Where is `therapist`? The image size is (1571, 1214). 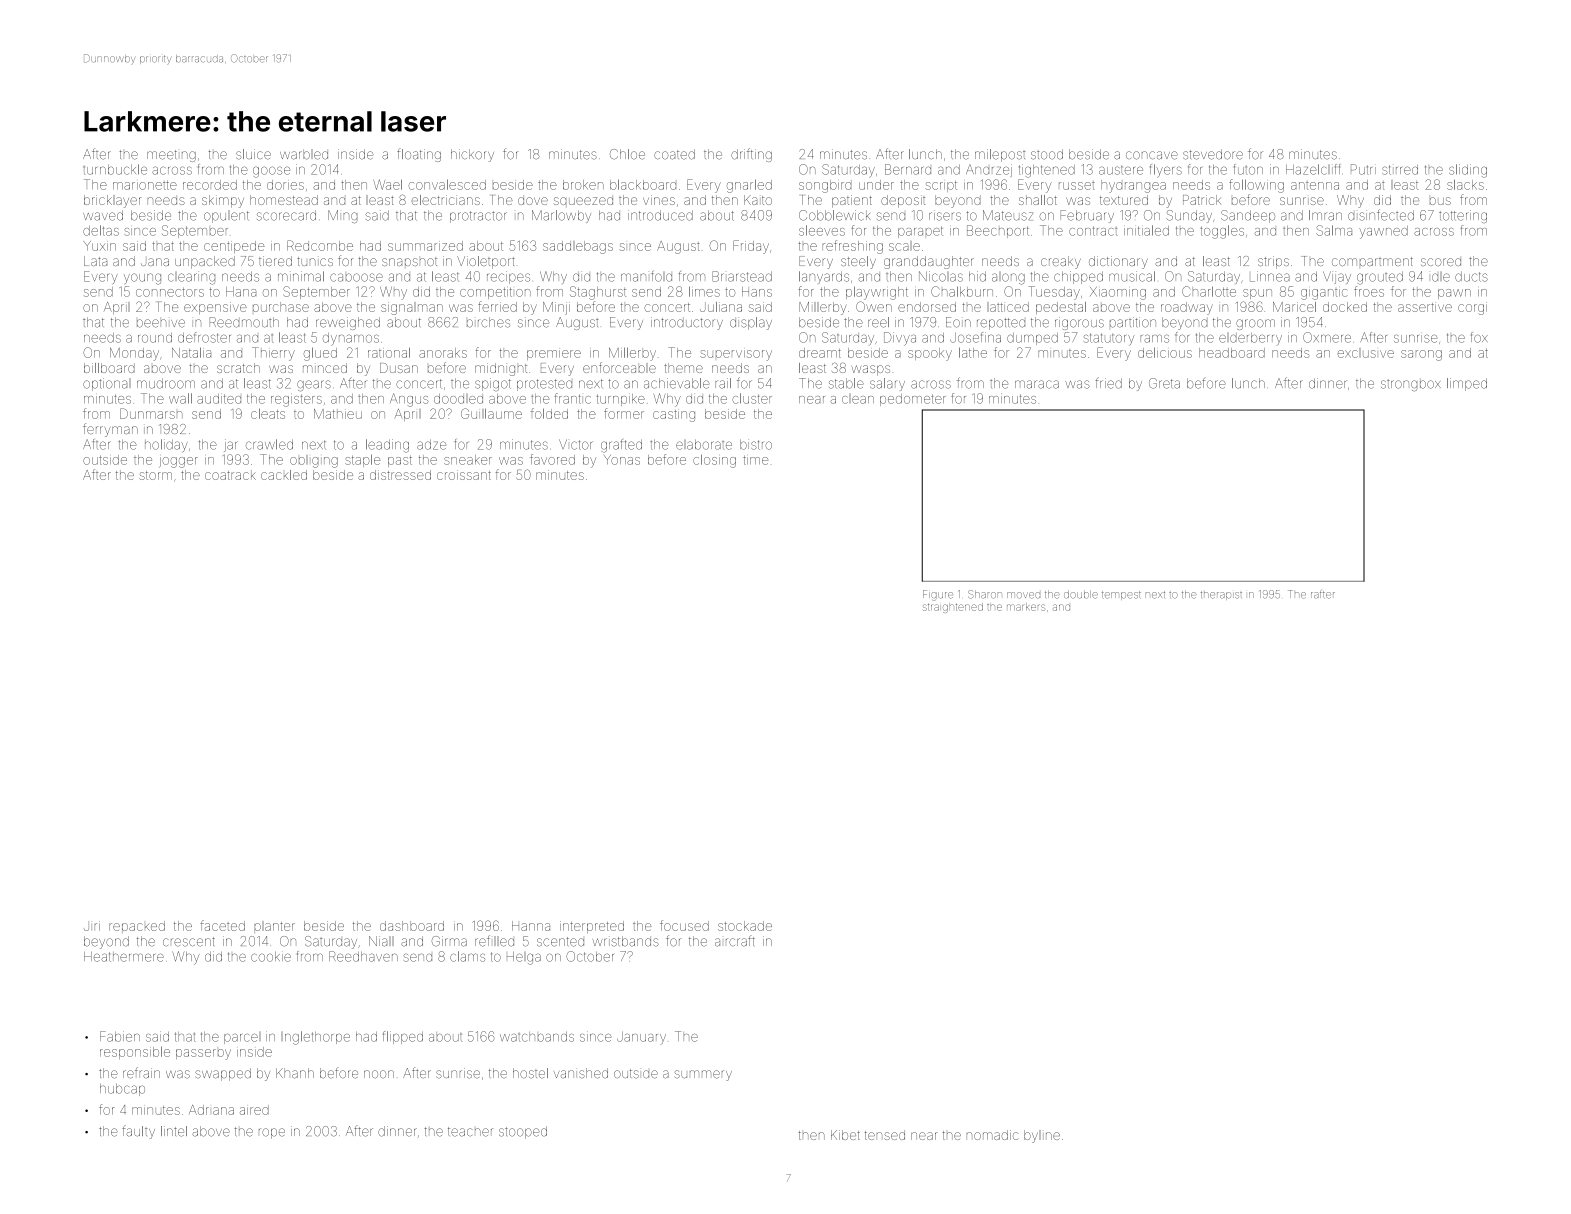 therapist is located at coordinates (1221, 595).
